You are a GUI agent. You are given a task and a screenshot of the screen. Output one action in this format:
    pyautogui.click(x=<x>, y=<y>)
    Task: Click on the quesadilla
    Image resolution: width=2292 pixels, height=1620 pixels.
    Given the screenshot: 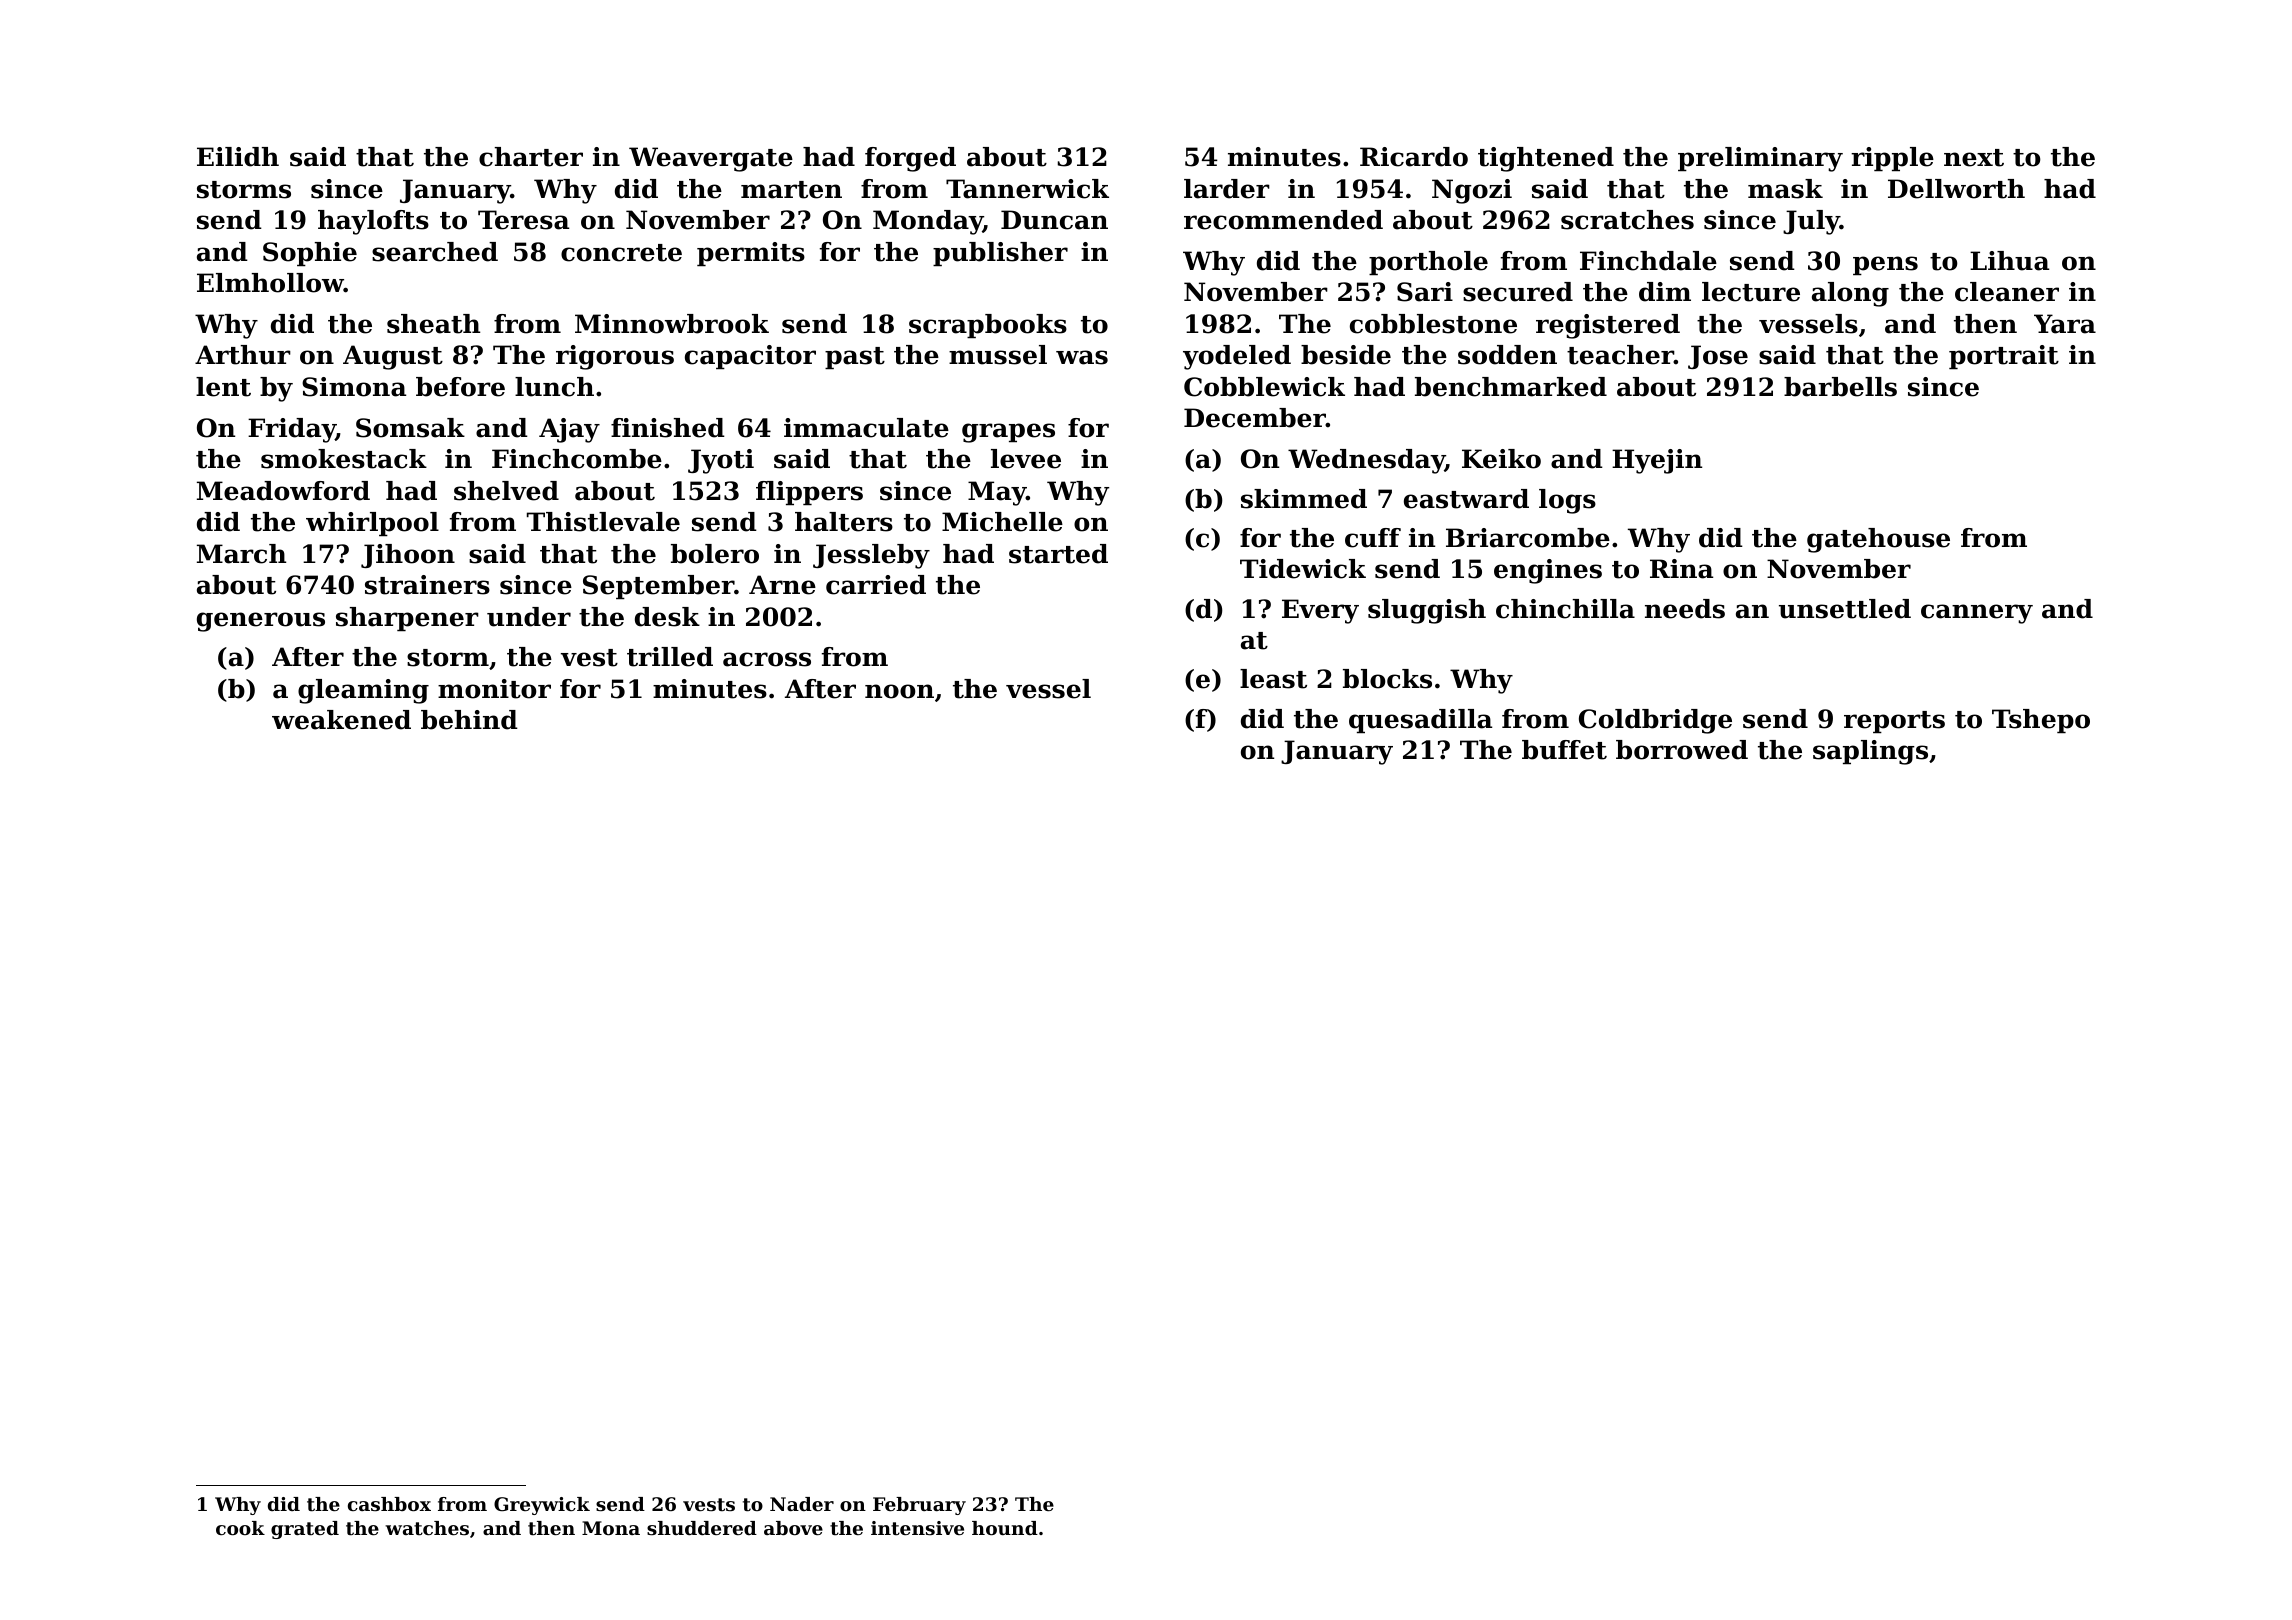 What is the action you would take?
    pyautogui.click(x=1420, y=721)
